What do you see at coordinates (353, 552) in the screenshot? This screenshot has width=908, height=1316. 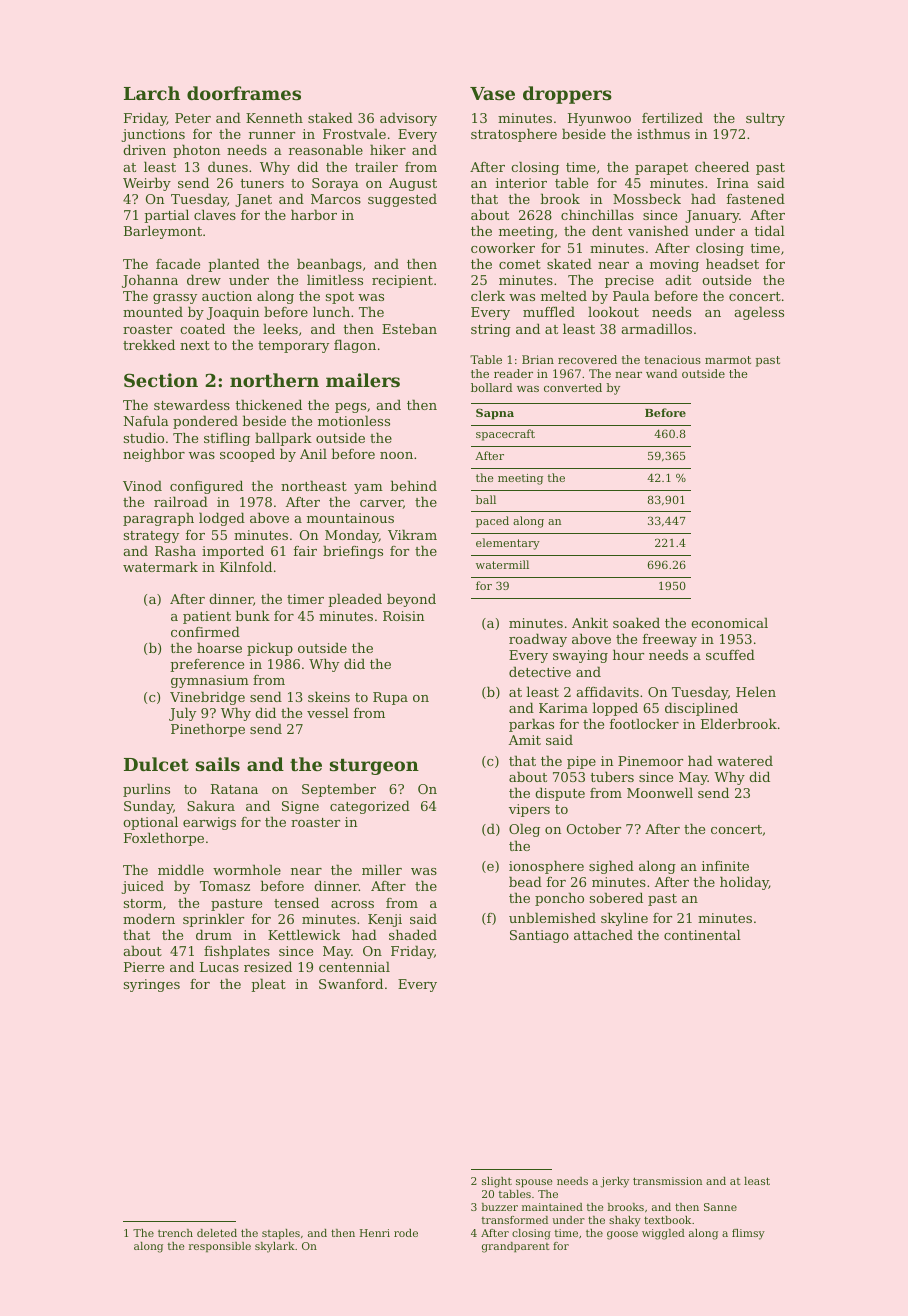 I see `briefings` at bounding box center [353, 552].
